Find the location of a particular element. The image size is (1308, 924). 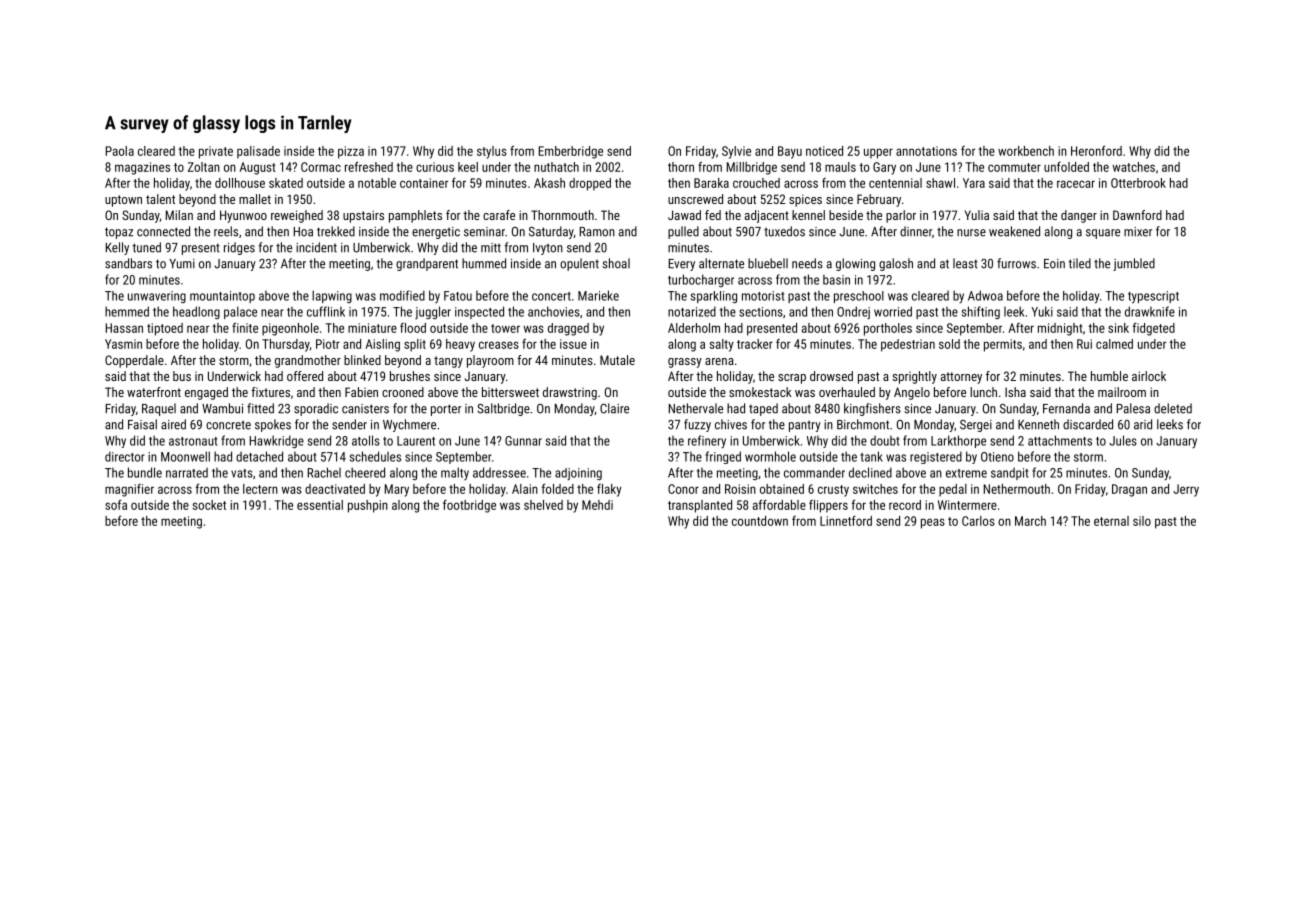

tracker is located at coordinates (755, 344).
